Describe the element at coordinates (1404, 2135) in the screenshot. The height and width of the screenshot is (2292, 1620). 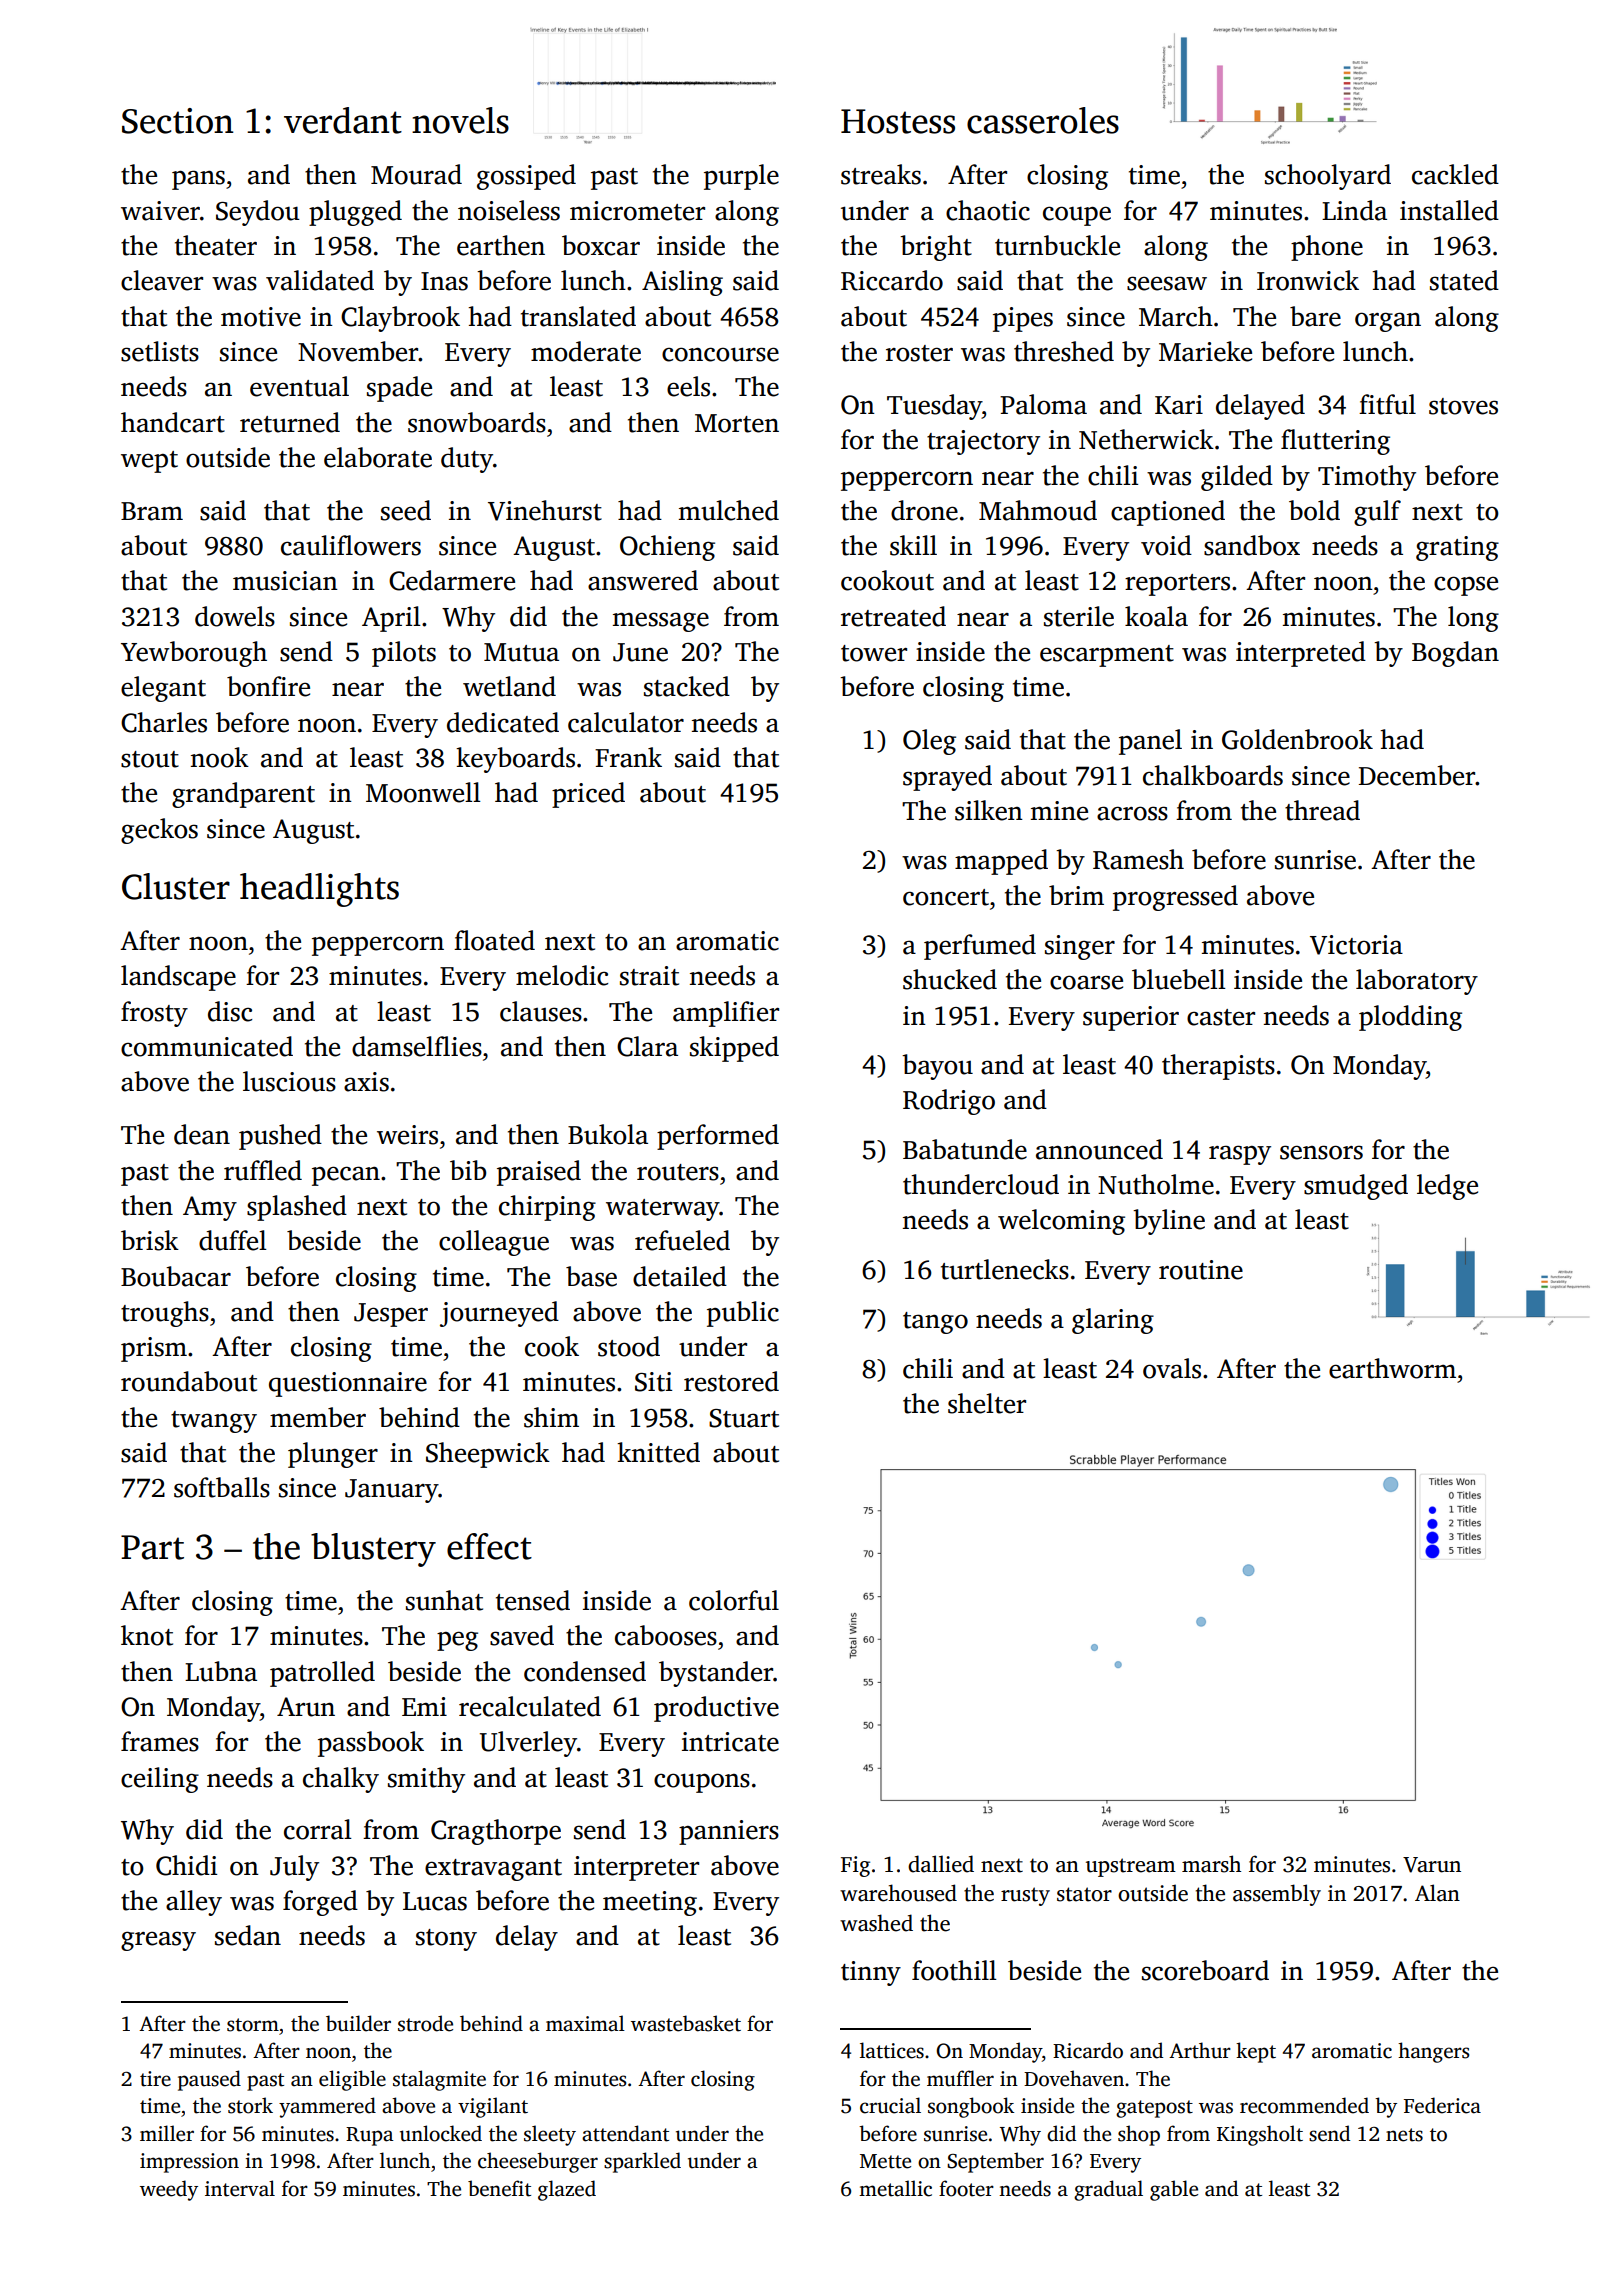
I see `nets` at that location.
